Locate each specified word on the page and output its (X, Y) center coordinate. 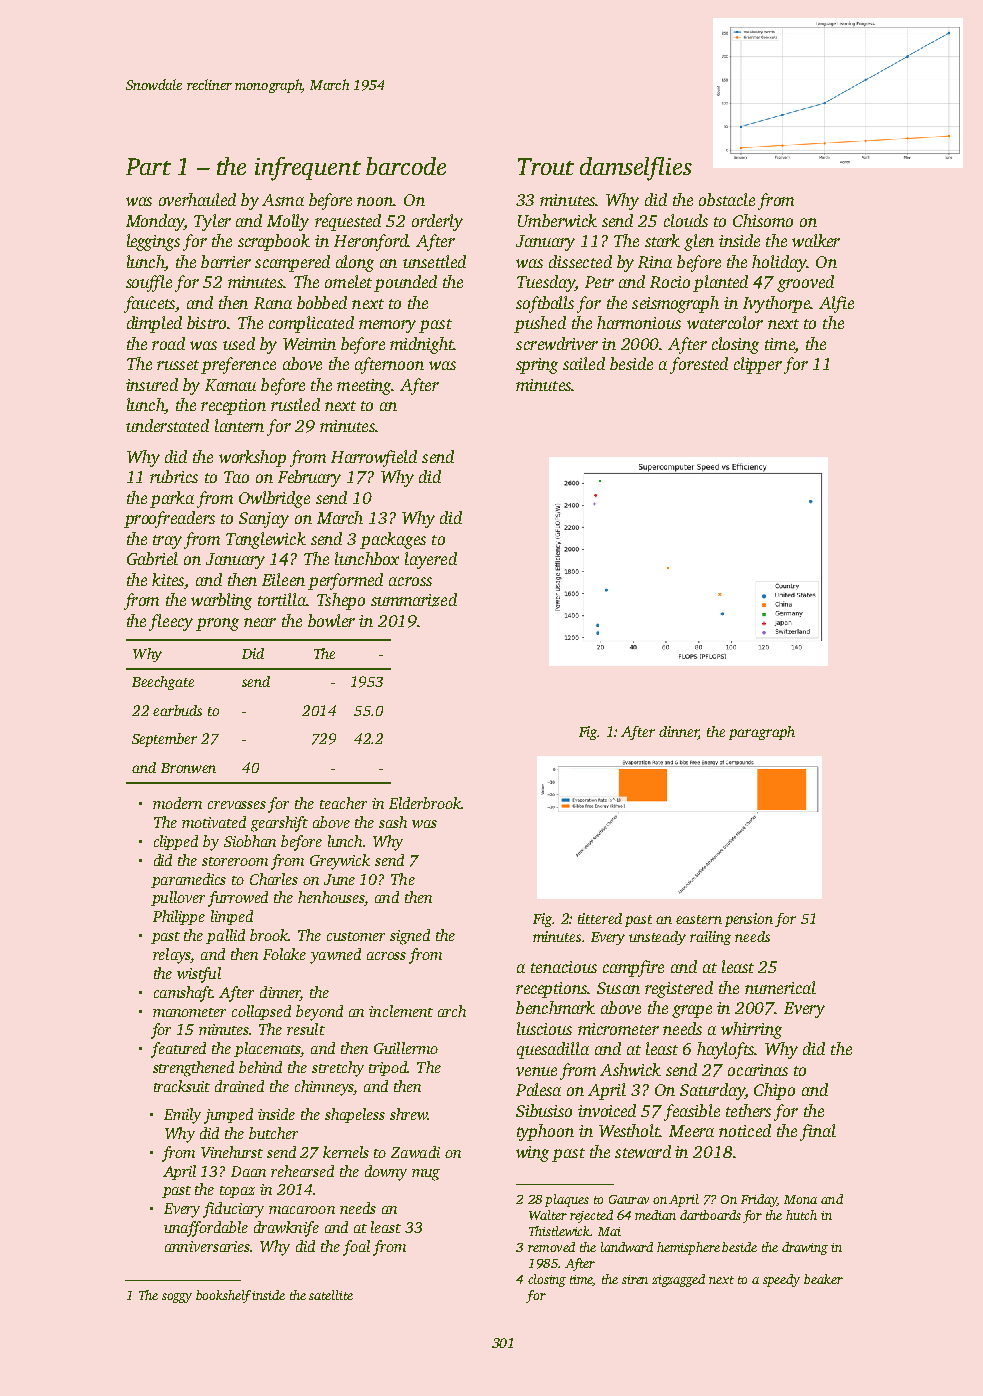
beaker (823, 1279)
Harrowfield (374, 458)
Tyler (212, 222)
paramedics (188, 880)
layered (431, 560)
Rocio (670, 282)
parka (172, 499)
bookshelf (223, 1296)
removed (551, 1247)
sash (393, 822)
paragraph (762, 733)
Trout (546, 166)
